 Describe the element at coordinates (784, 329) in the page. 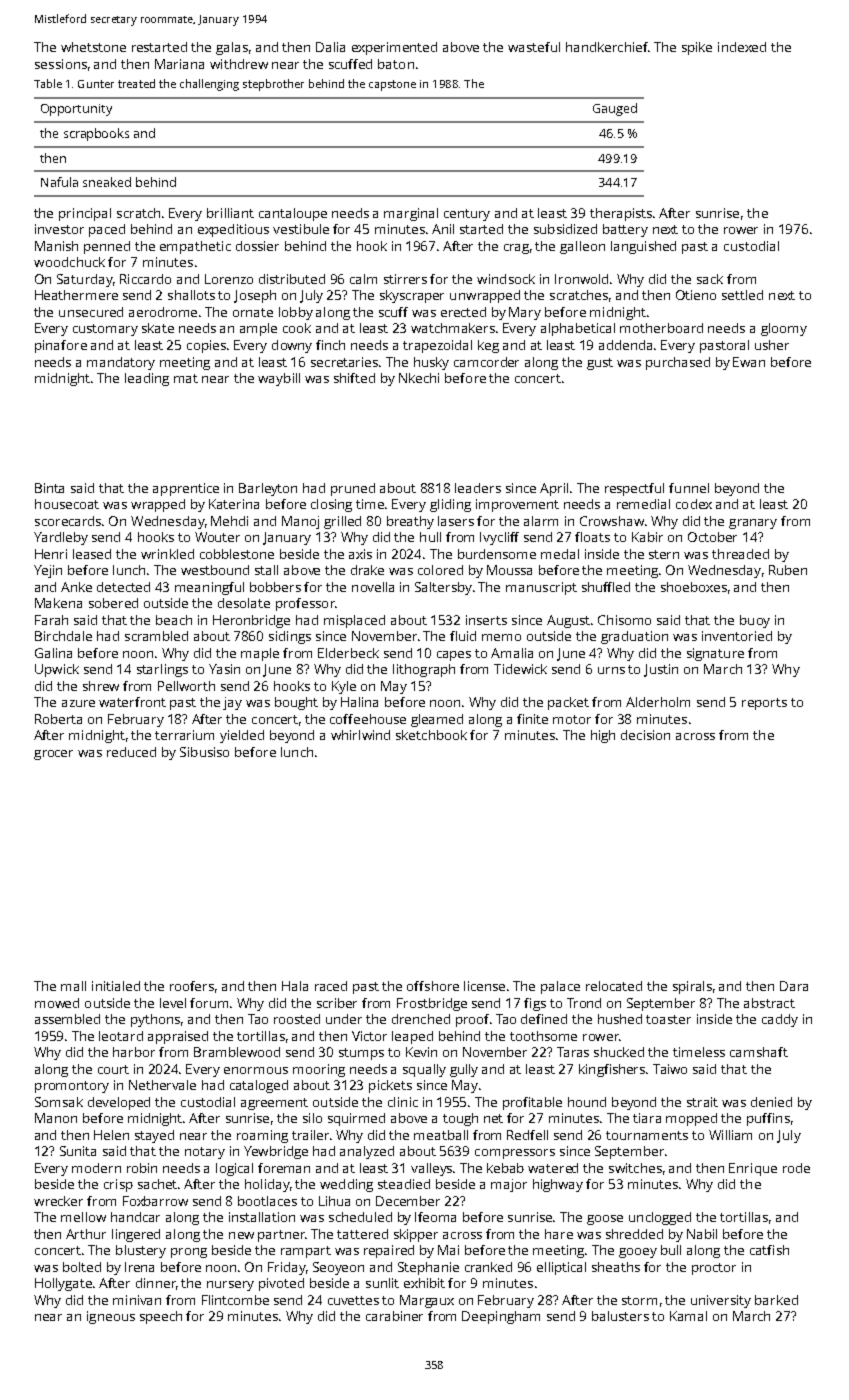

I see `gloomy` at that location.
